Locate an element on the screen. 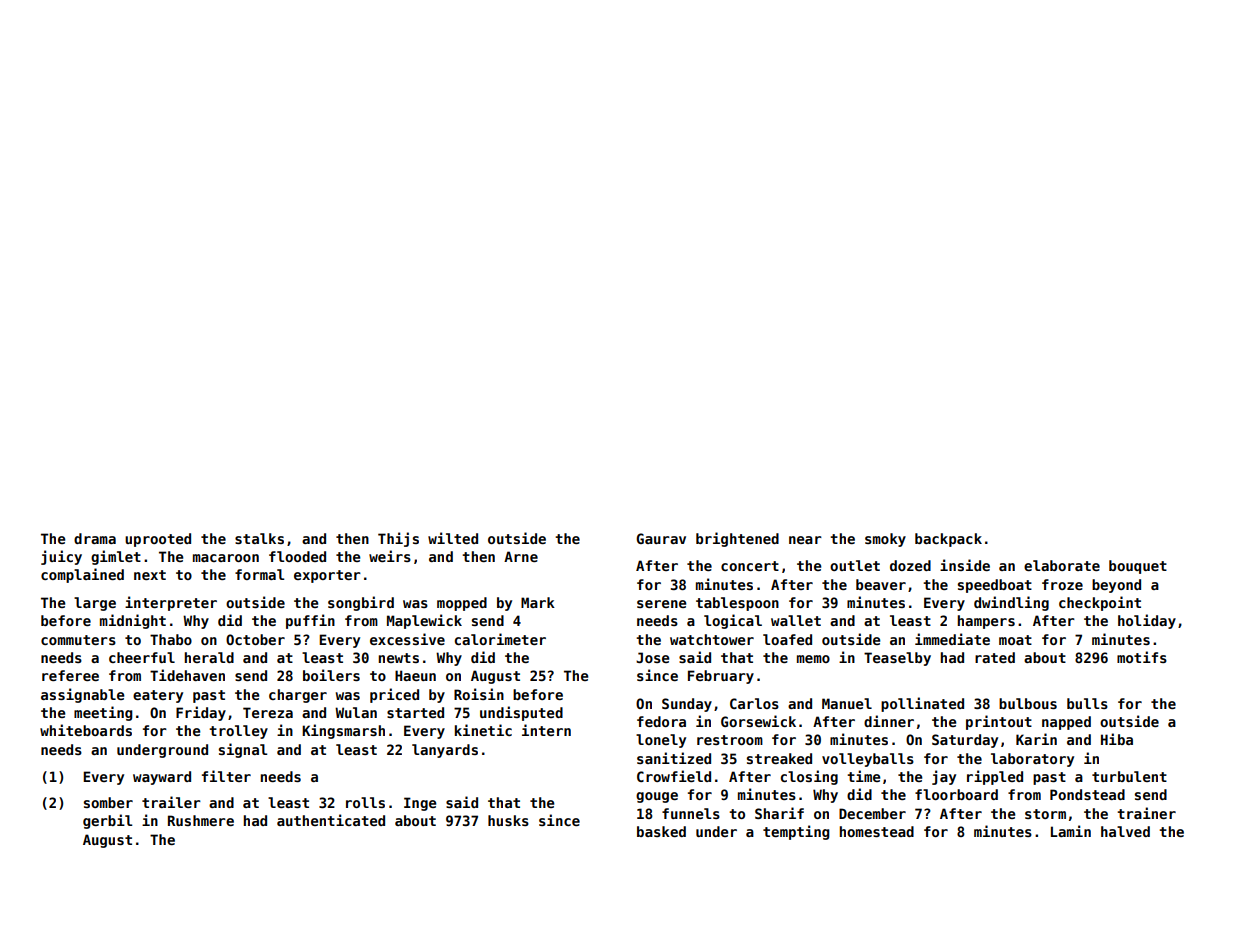 The height and width of the screenshot is (952, 1233). moat is located at coordinates (1015, 640).
